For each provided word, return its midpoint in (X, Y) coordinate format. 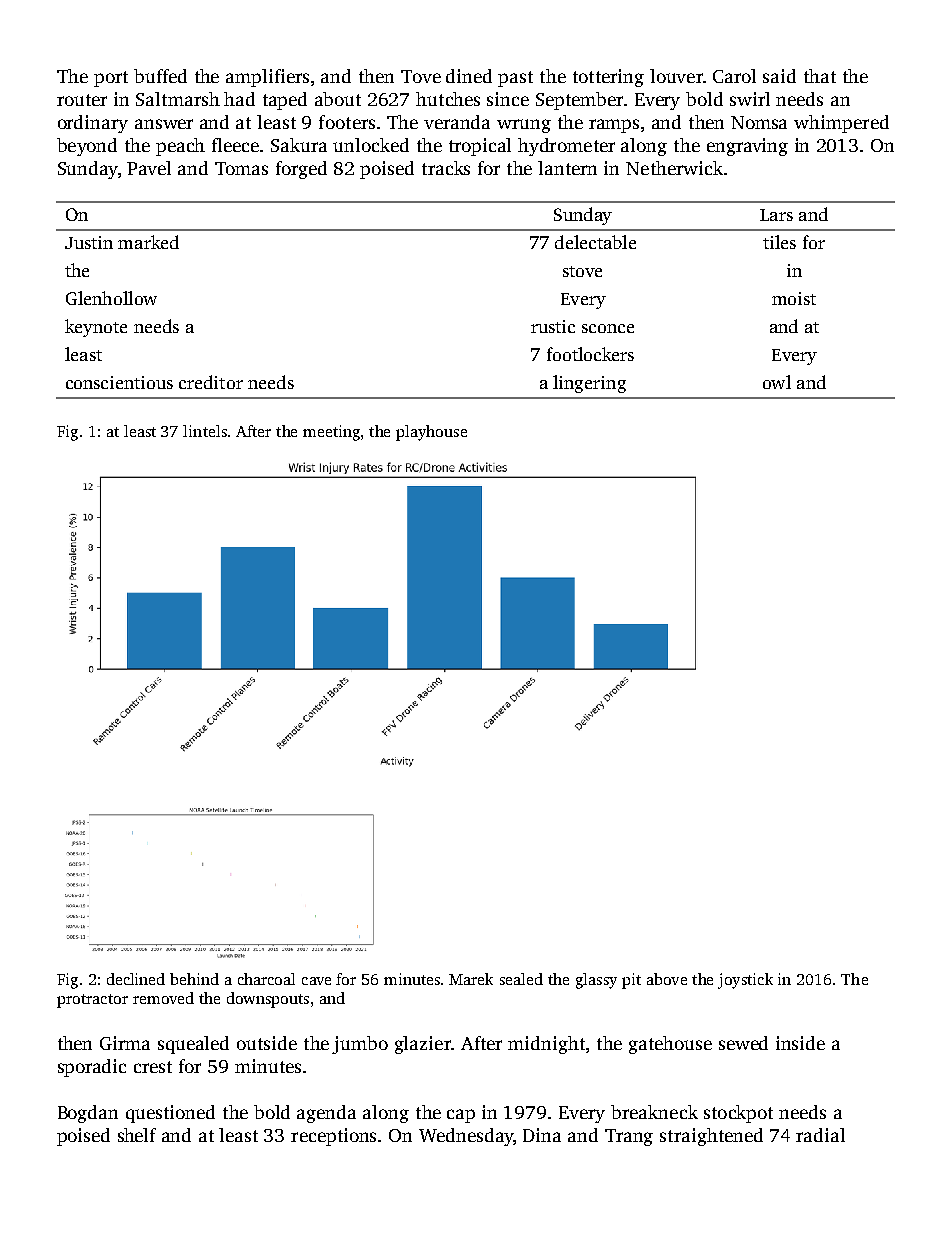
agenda (326, 1114)
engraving (747, 147)
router (82, 100)
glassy (596, 981)
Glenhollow (111, 298)
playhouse (431, 433)
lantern (567, 168)
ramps (614, 126)
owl (777, 382)
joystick (745, 981)
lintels (205, 431)
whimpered (841, 124)
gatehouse (670, 1045)
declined (136, 979)
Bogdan (88, 1114)
